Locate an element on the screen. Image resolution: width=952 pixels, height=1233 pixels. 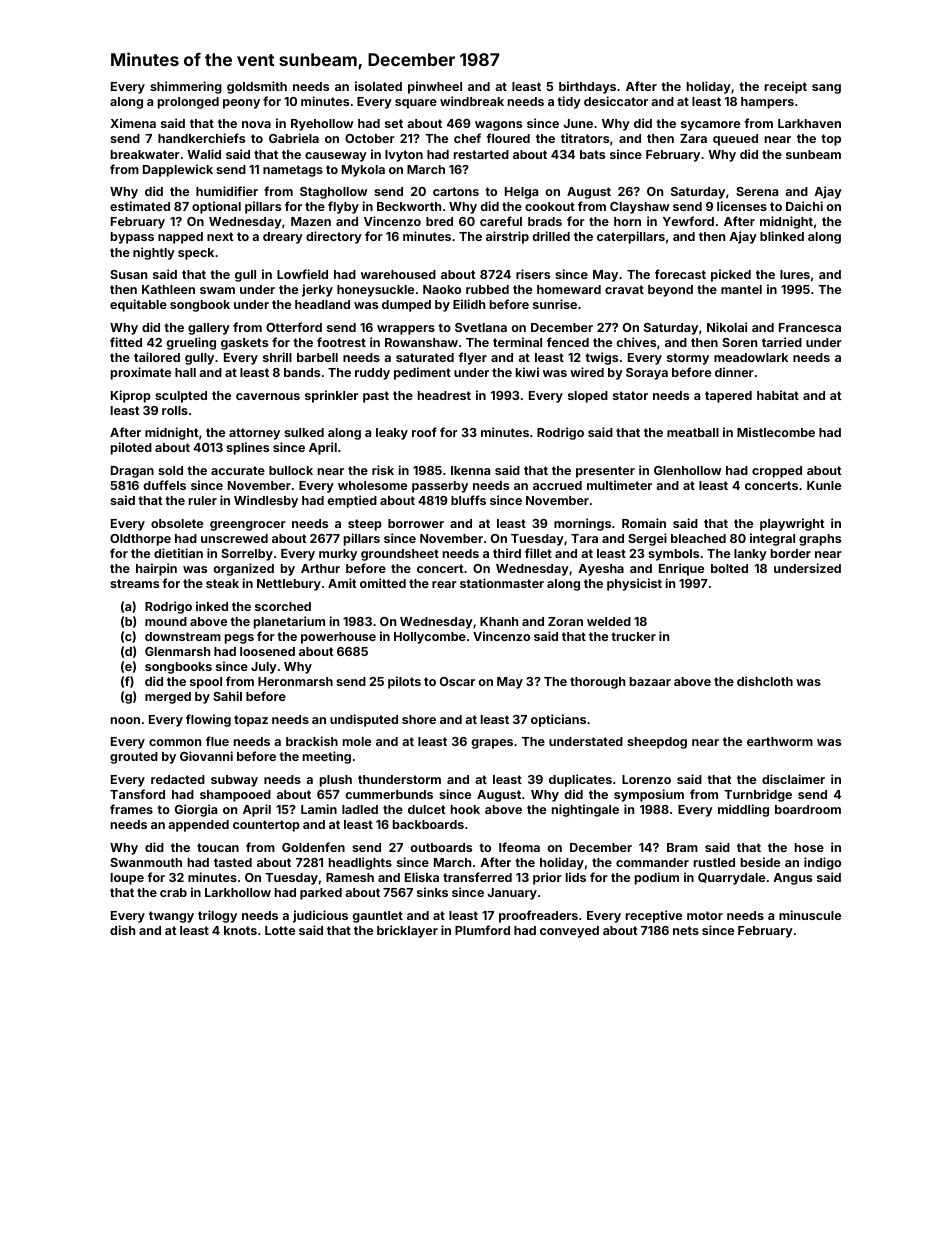
Sahil is located at coordinates (227, 696).
